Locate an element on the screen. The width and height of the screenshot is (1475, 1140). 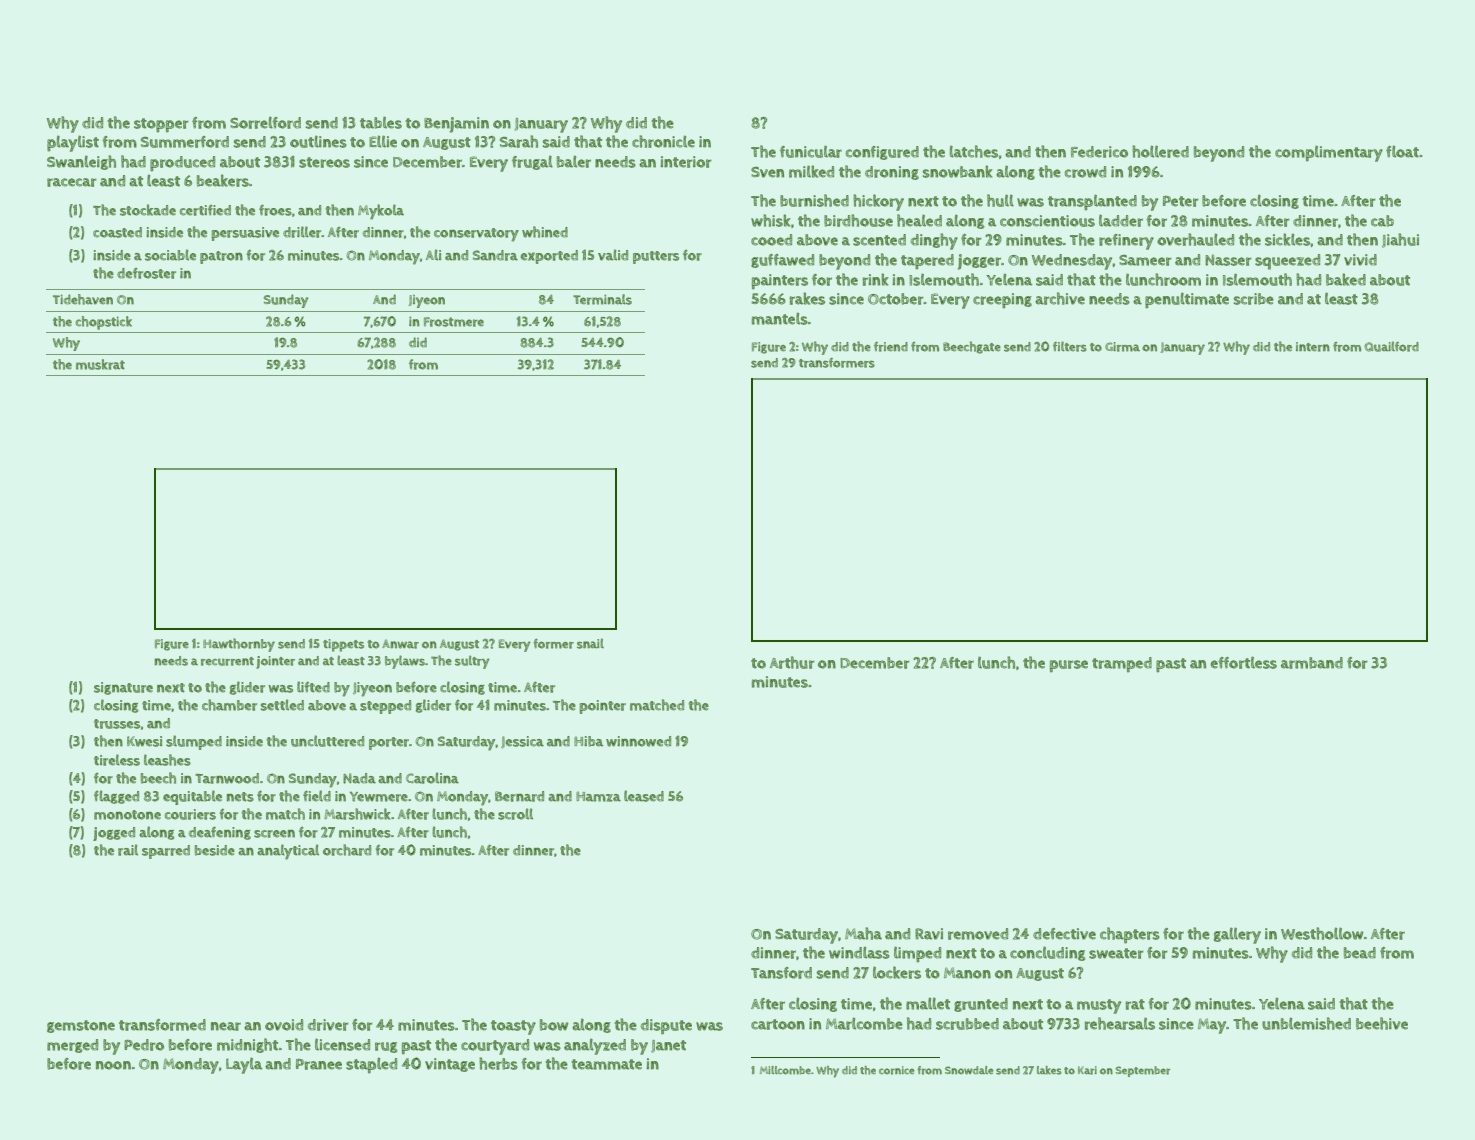
beehive is located at coordinates (1382, 1023).
